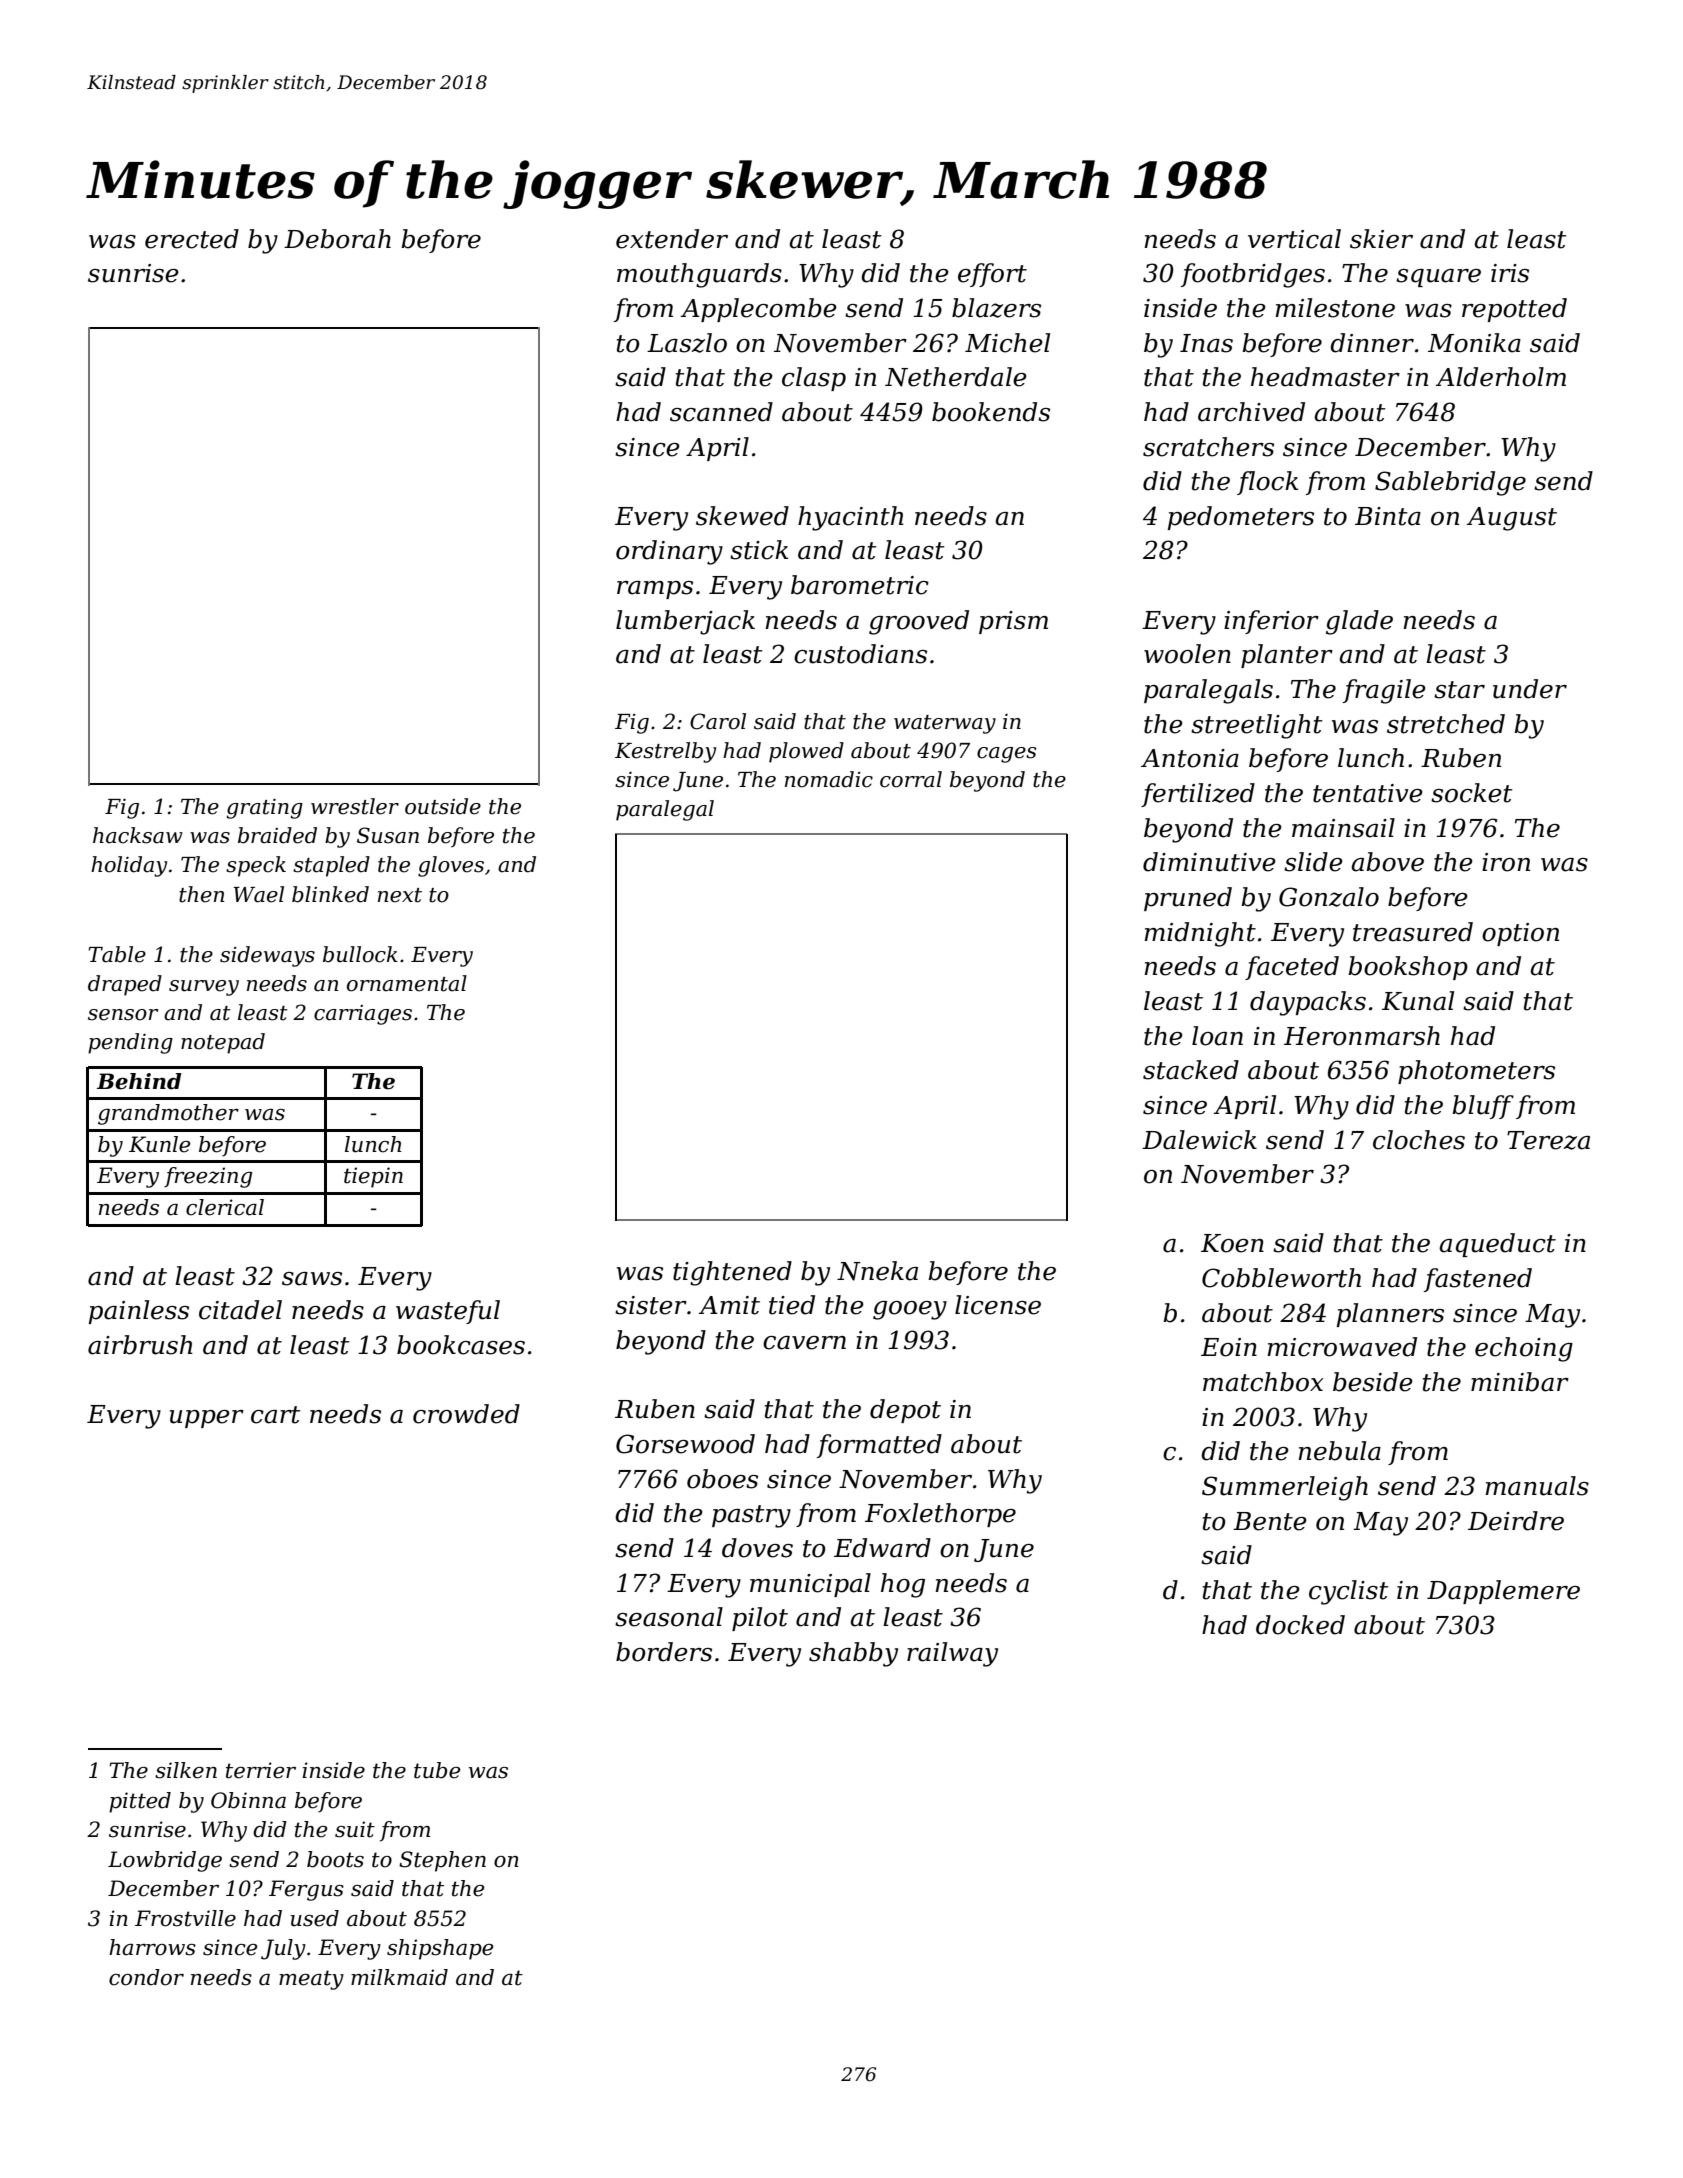 The height and width of the document is (2178, 1683). I want to click on ordinary, so click(669, 552).
